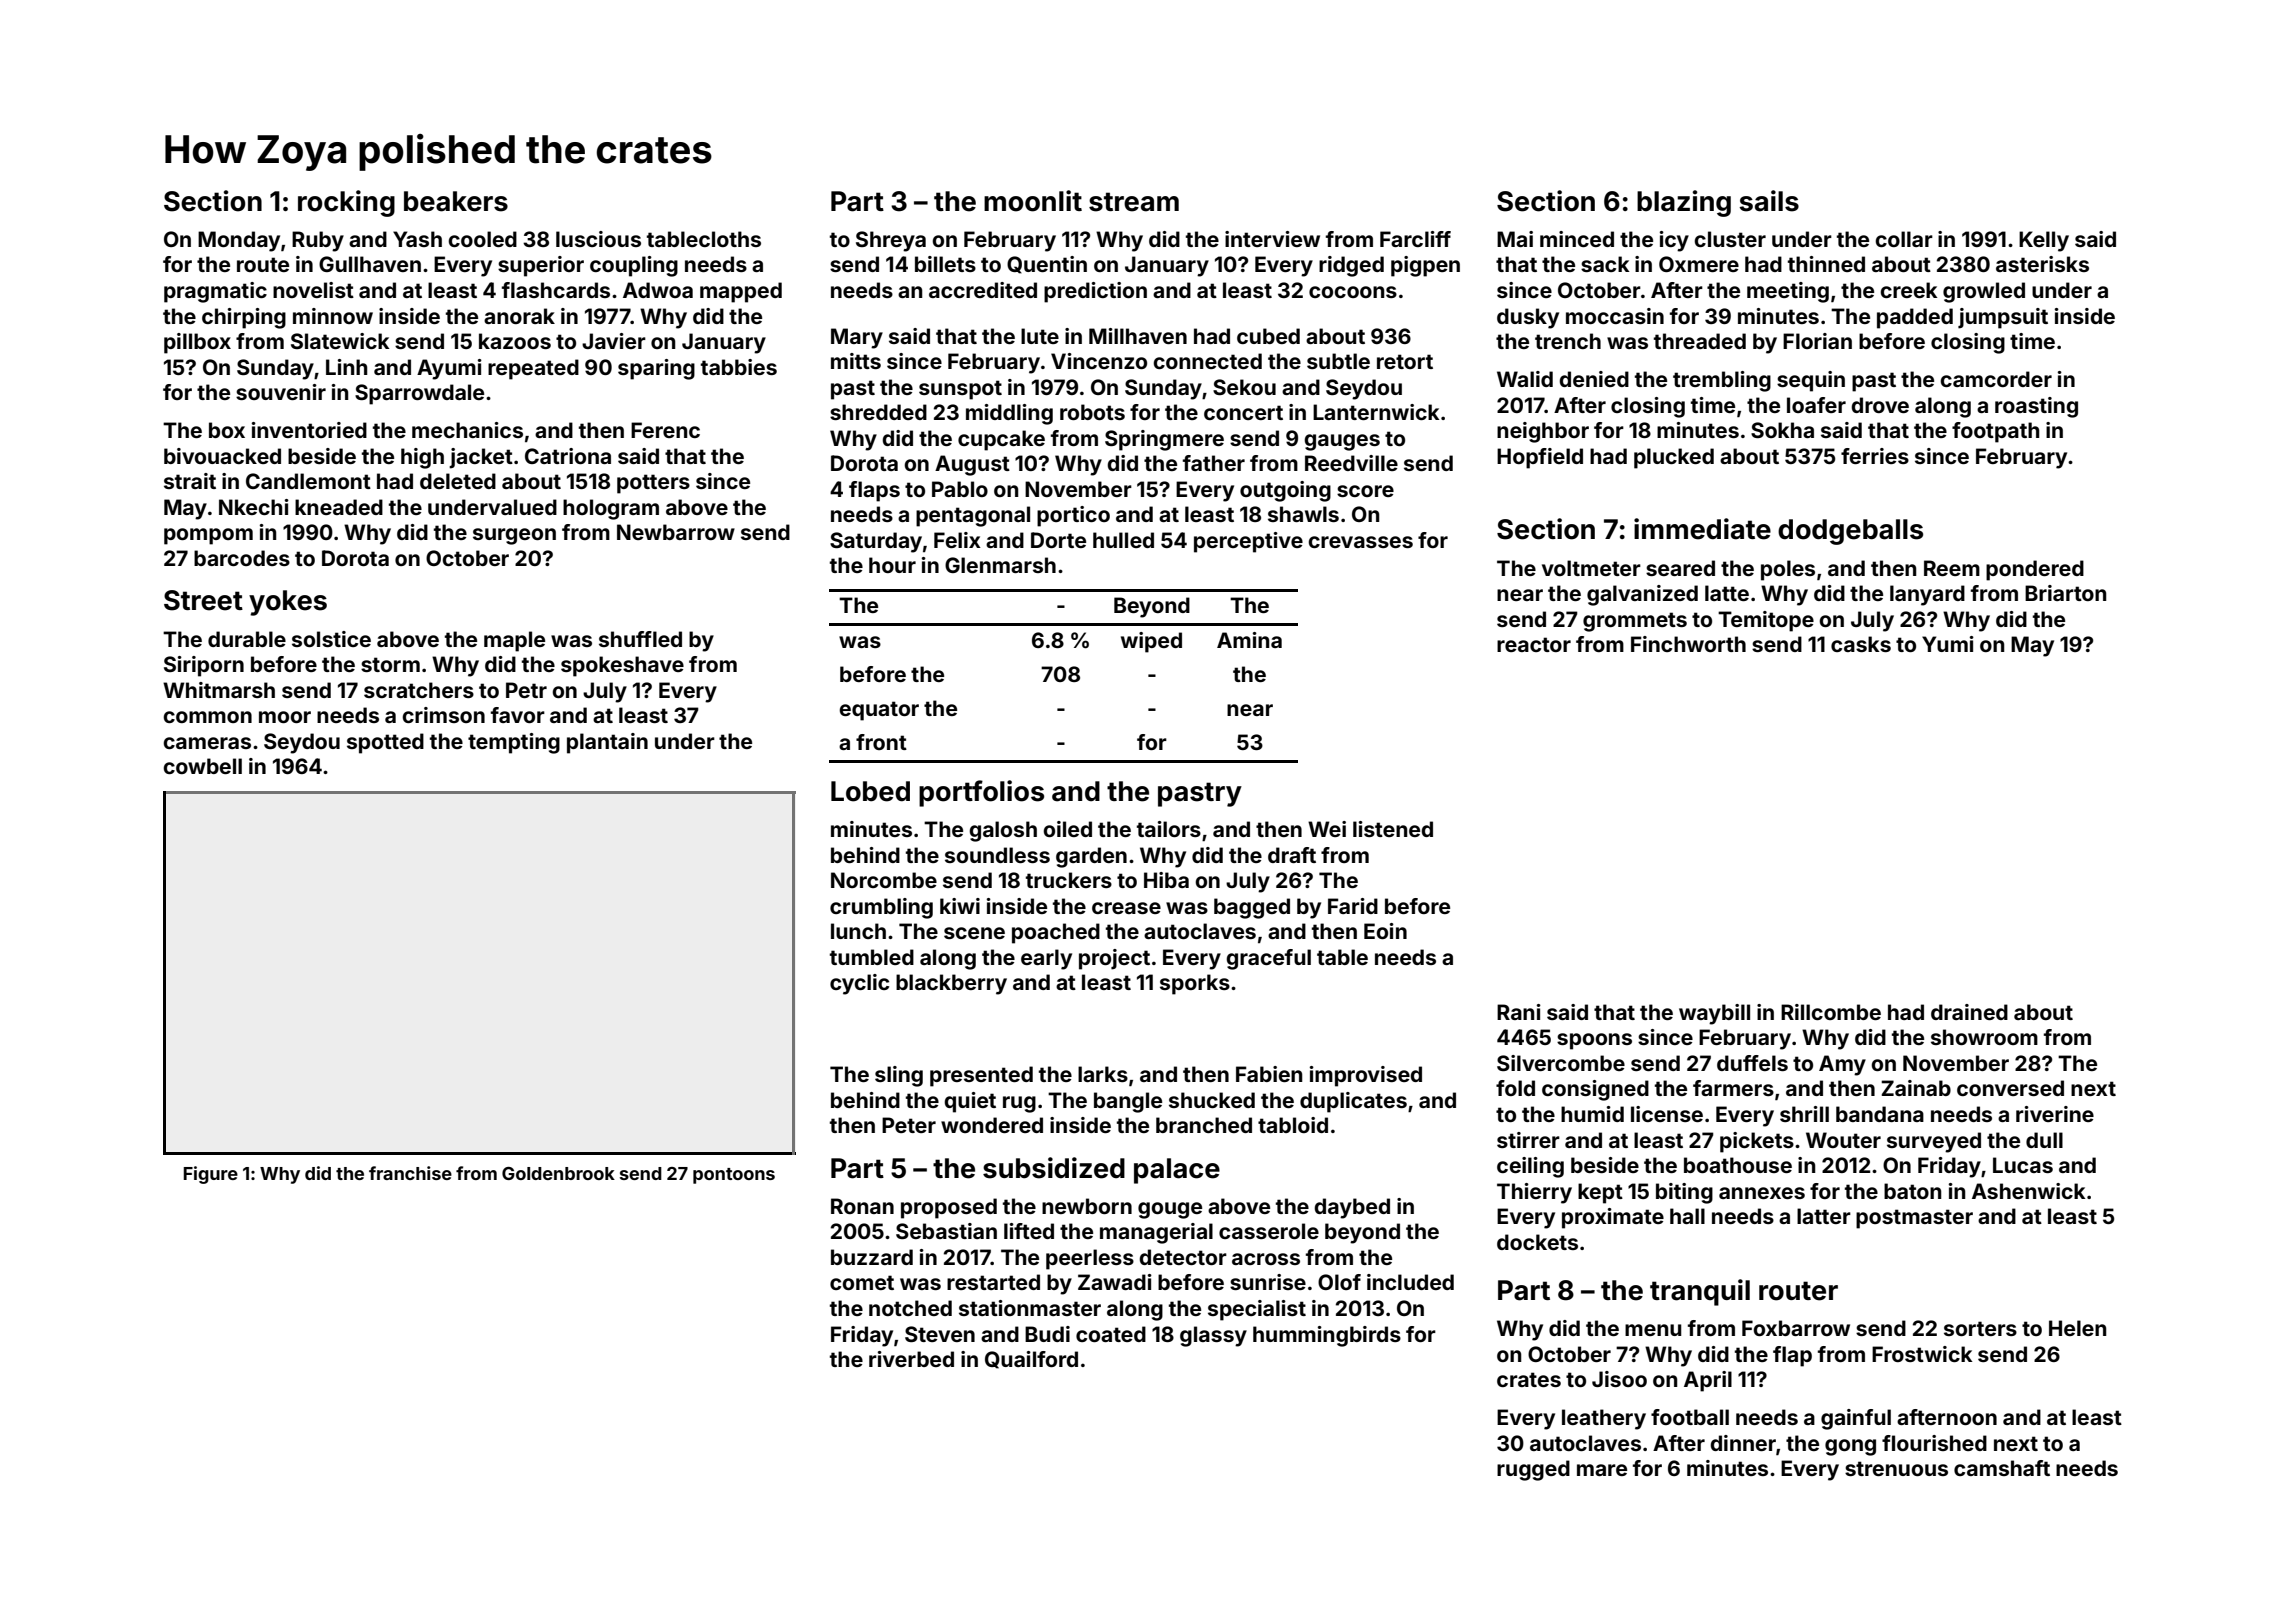 This document has width=2292, height=1620. I want to click on strenuous, so click(1896, 1468).
